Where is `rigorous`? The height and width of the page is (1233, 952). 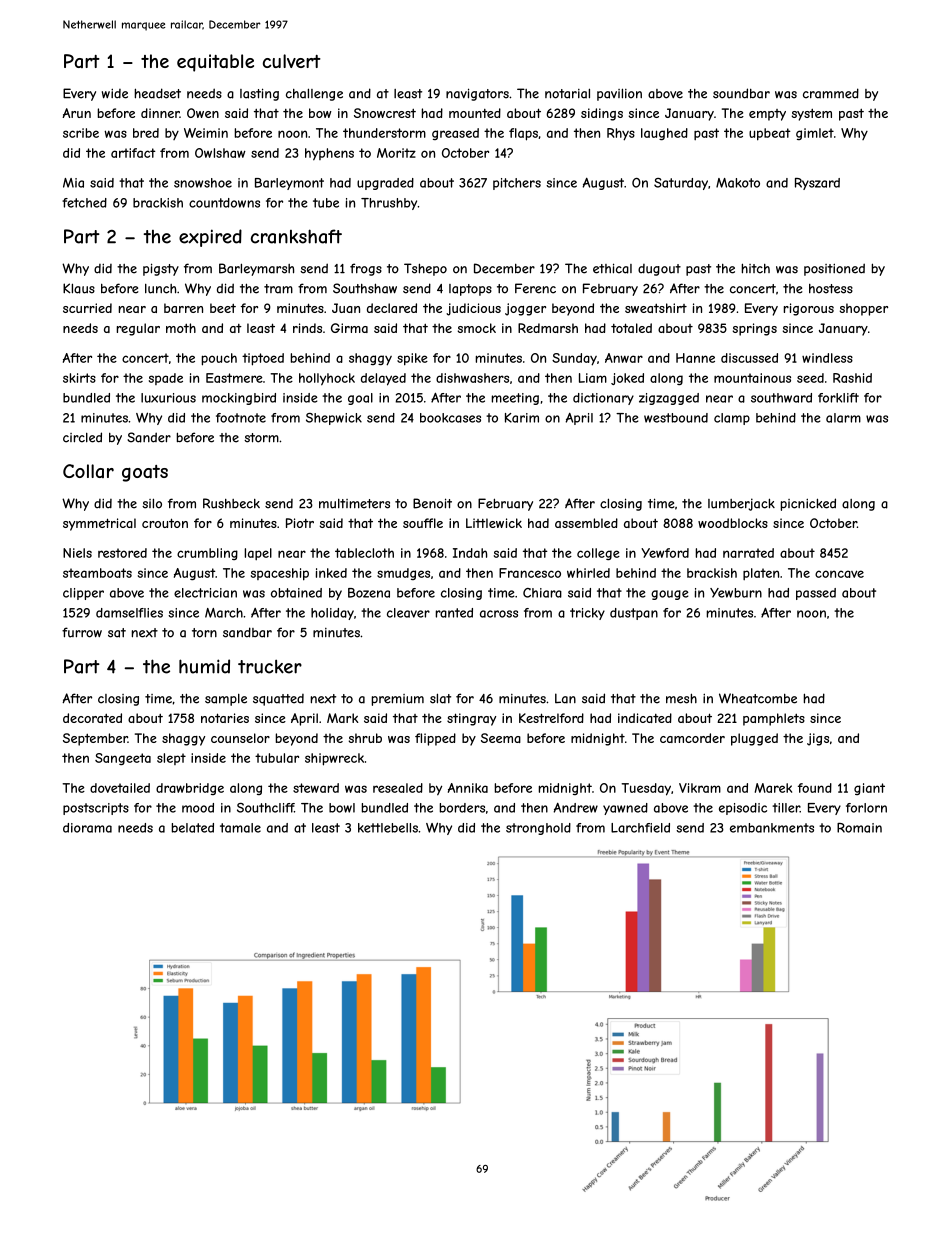
rigorous is located at coordinates (809, 309).
